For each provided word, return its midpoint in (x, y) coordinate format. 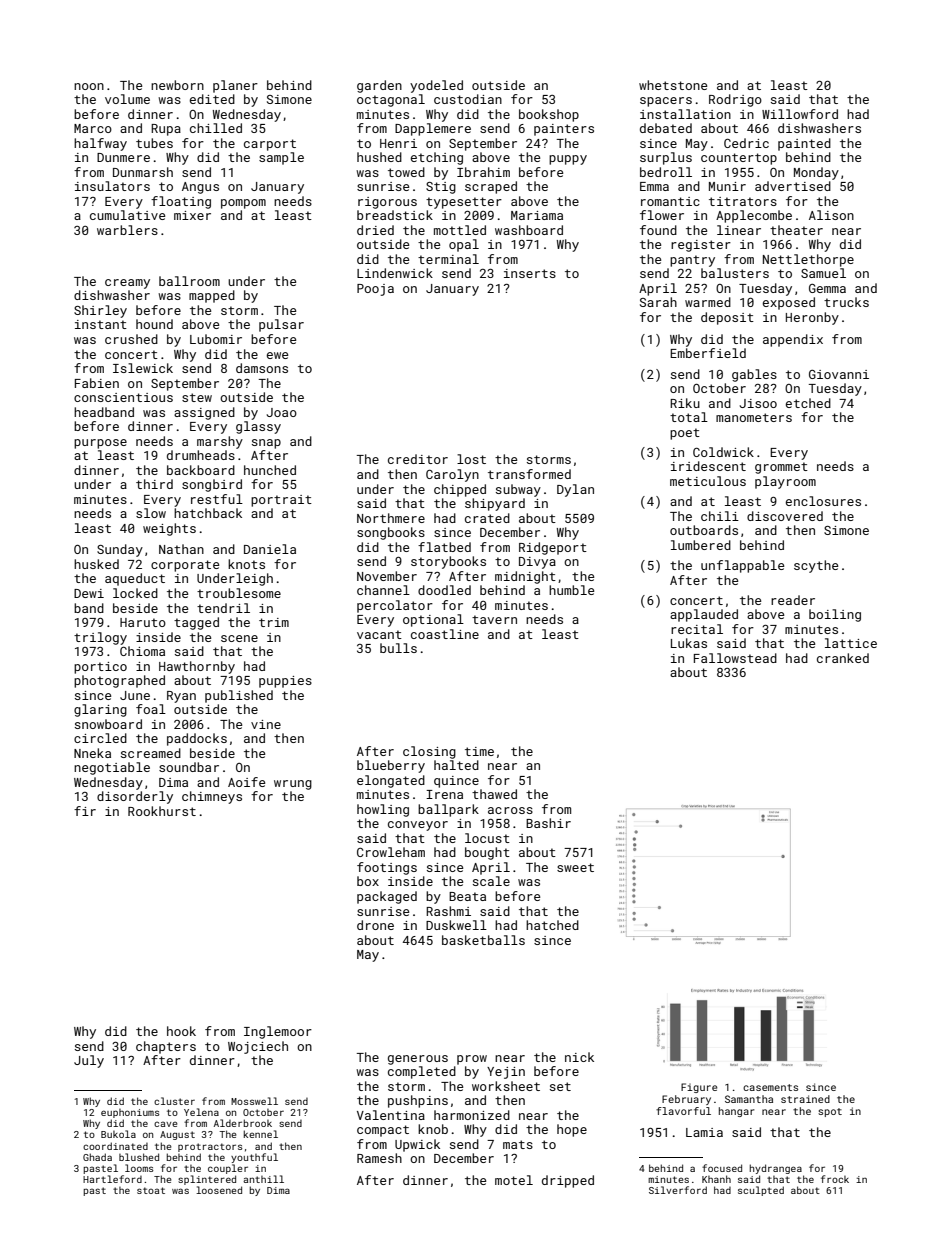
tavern (494, 619)
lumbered (701, 545)
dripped (568, 1181)
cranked (843, 658)
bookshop (549, 115)
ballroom (189, 281)
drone (375, 925)
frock (835, 1179)
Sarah (658, 302)
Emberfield (708, 353)
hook (181, 1031)
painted (804, 144)
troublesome (239, 593)
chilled (216, 128)
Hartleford (112, 1179)
